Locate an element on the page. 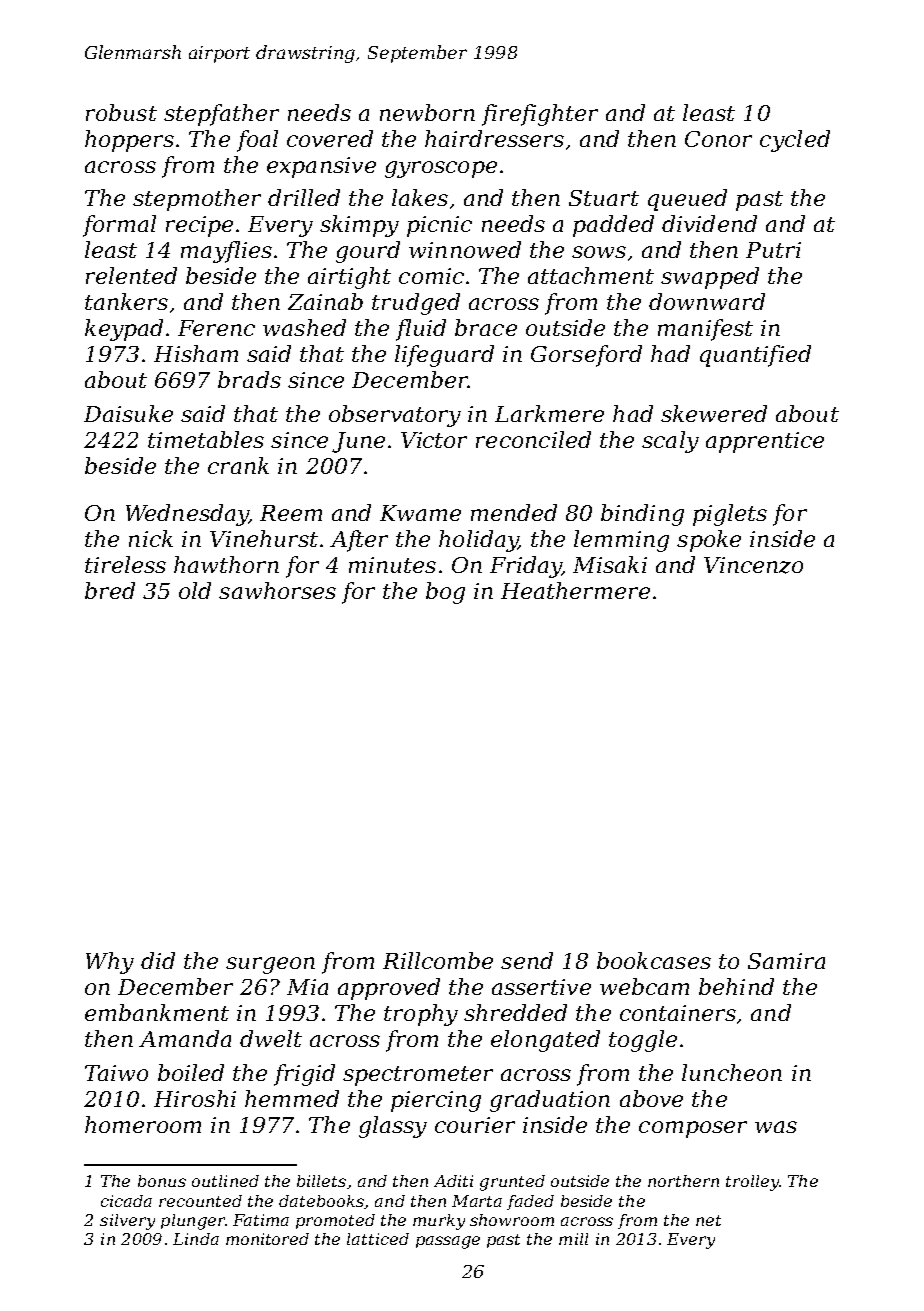 Image resolution: width=924 pixels, height=1311 pixels. surgeon is located at coordinates (270, 965).
